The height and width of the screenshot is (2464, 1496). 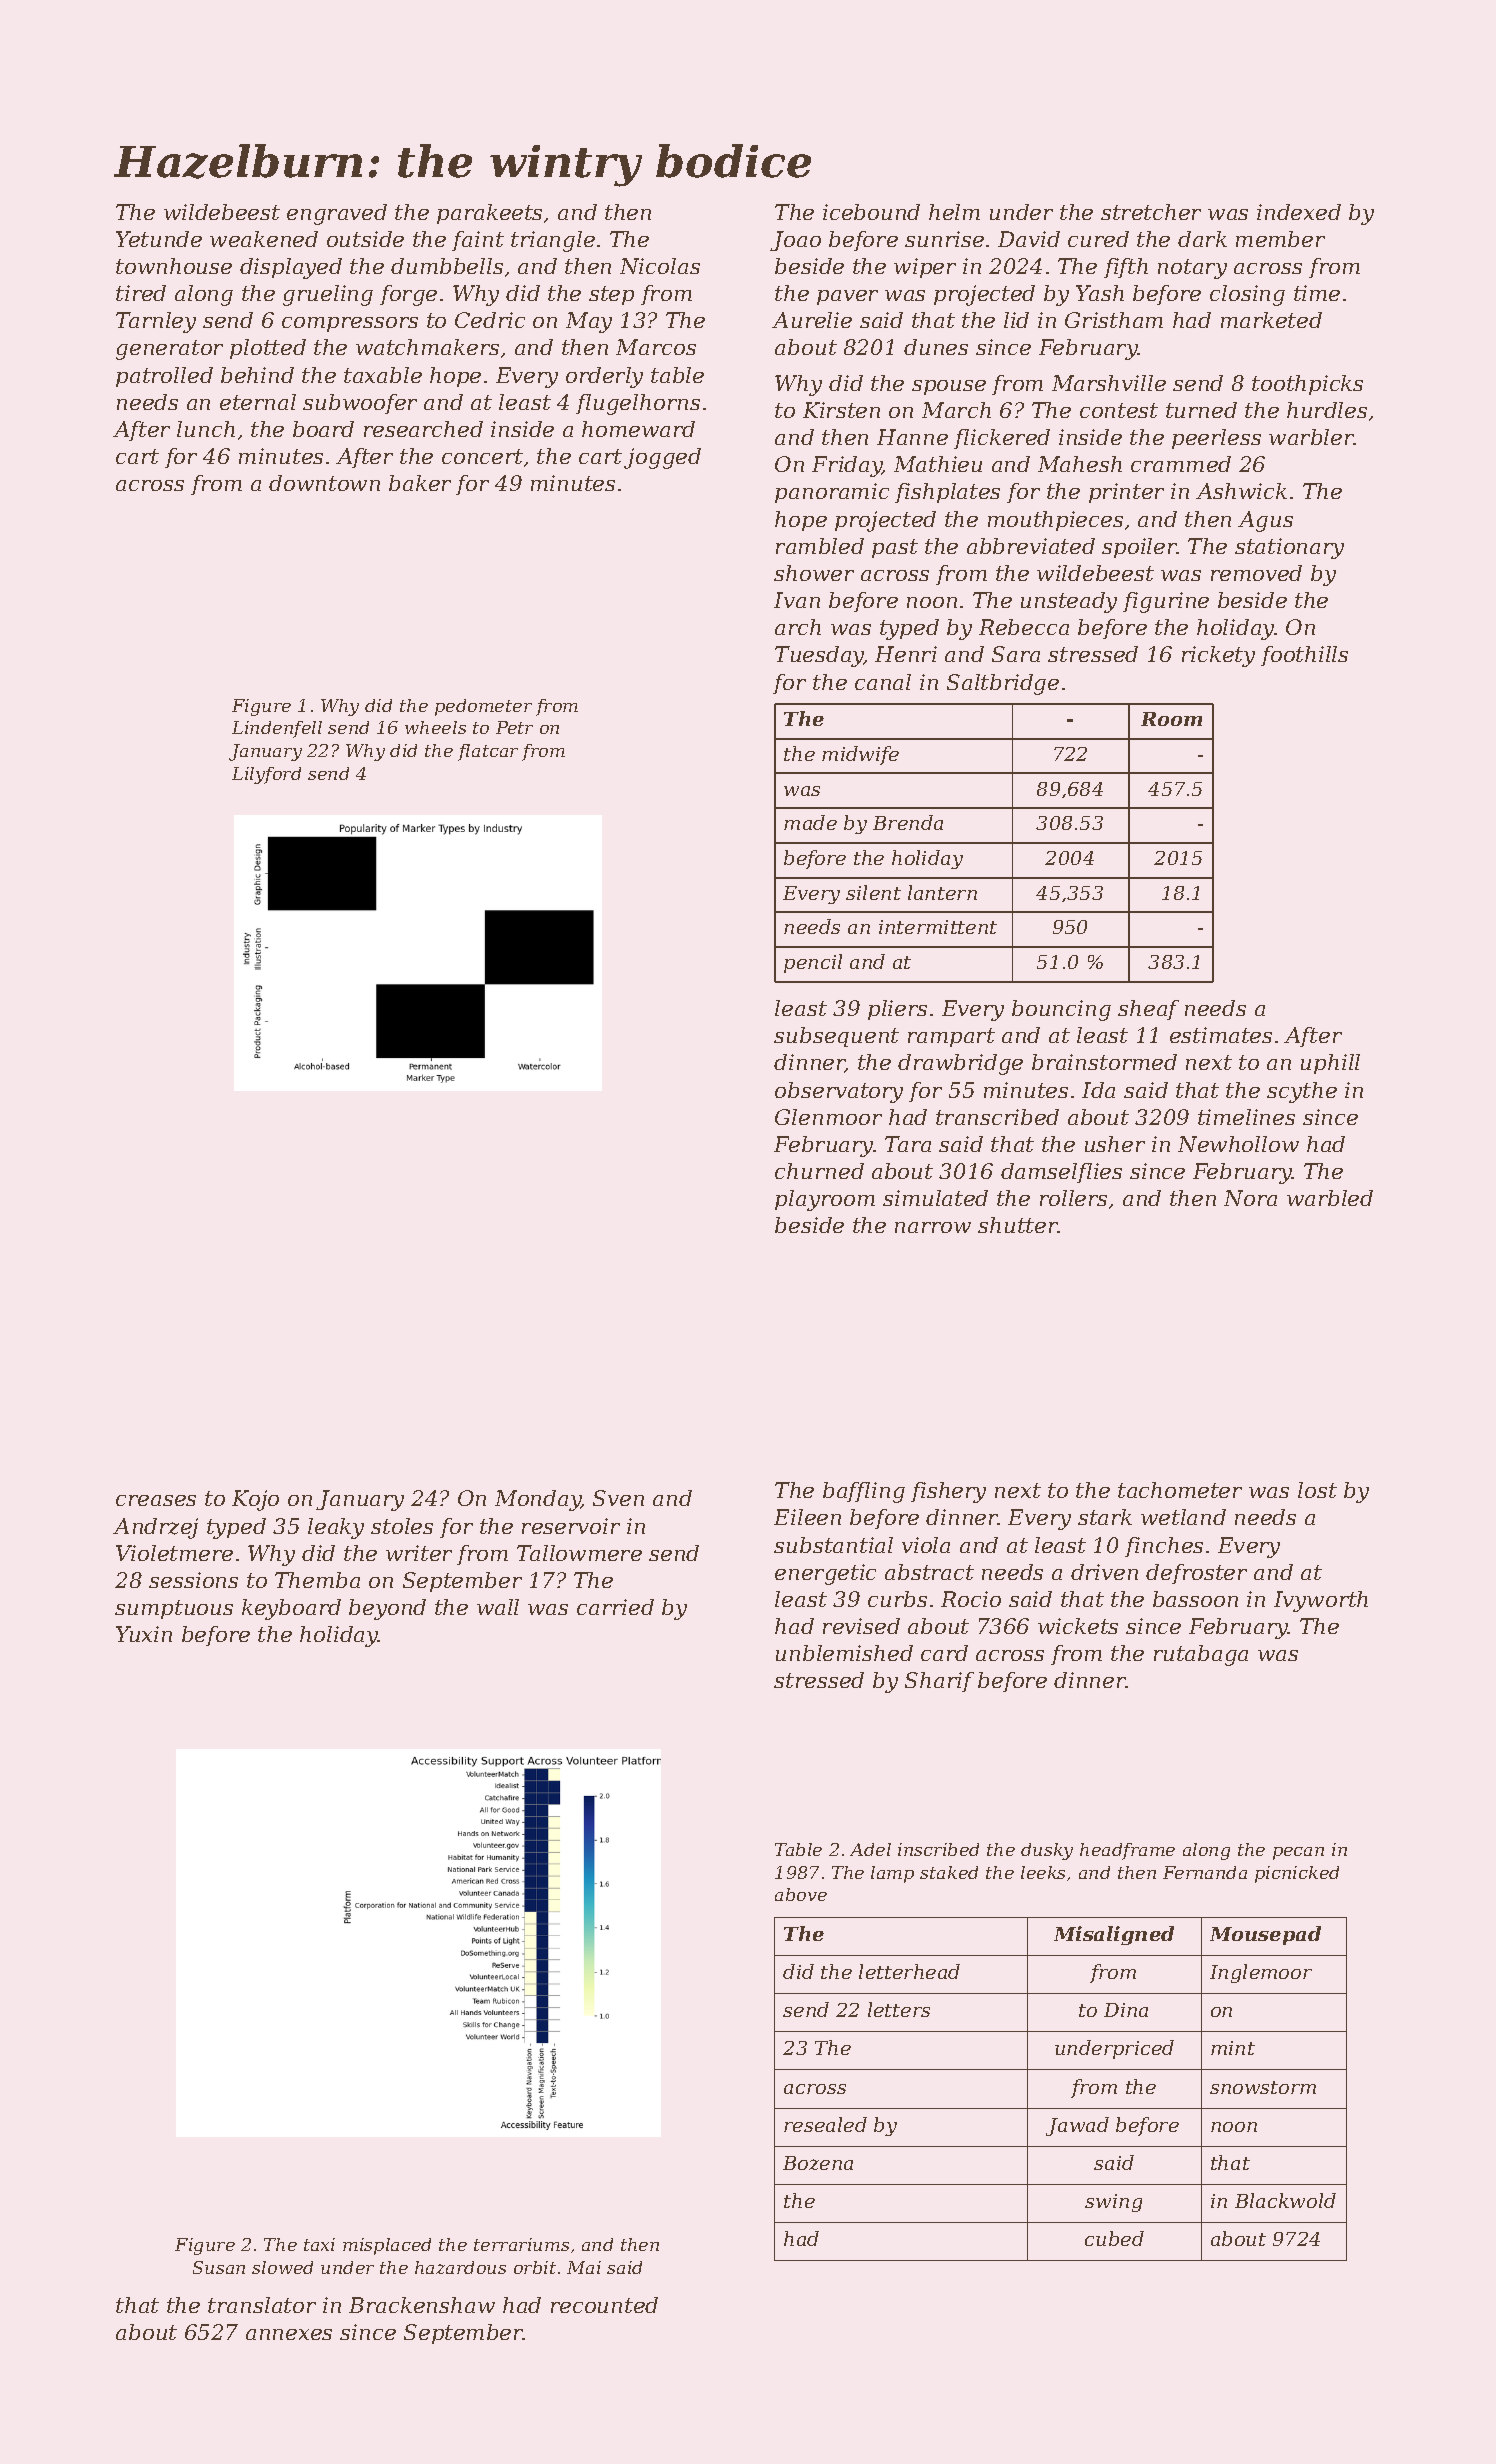 I want to click on Susan, so click(x=219, y=2267).
